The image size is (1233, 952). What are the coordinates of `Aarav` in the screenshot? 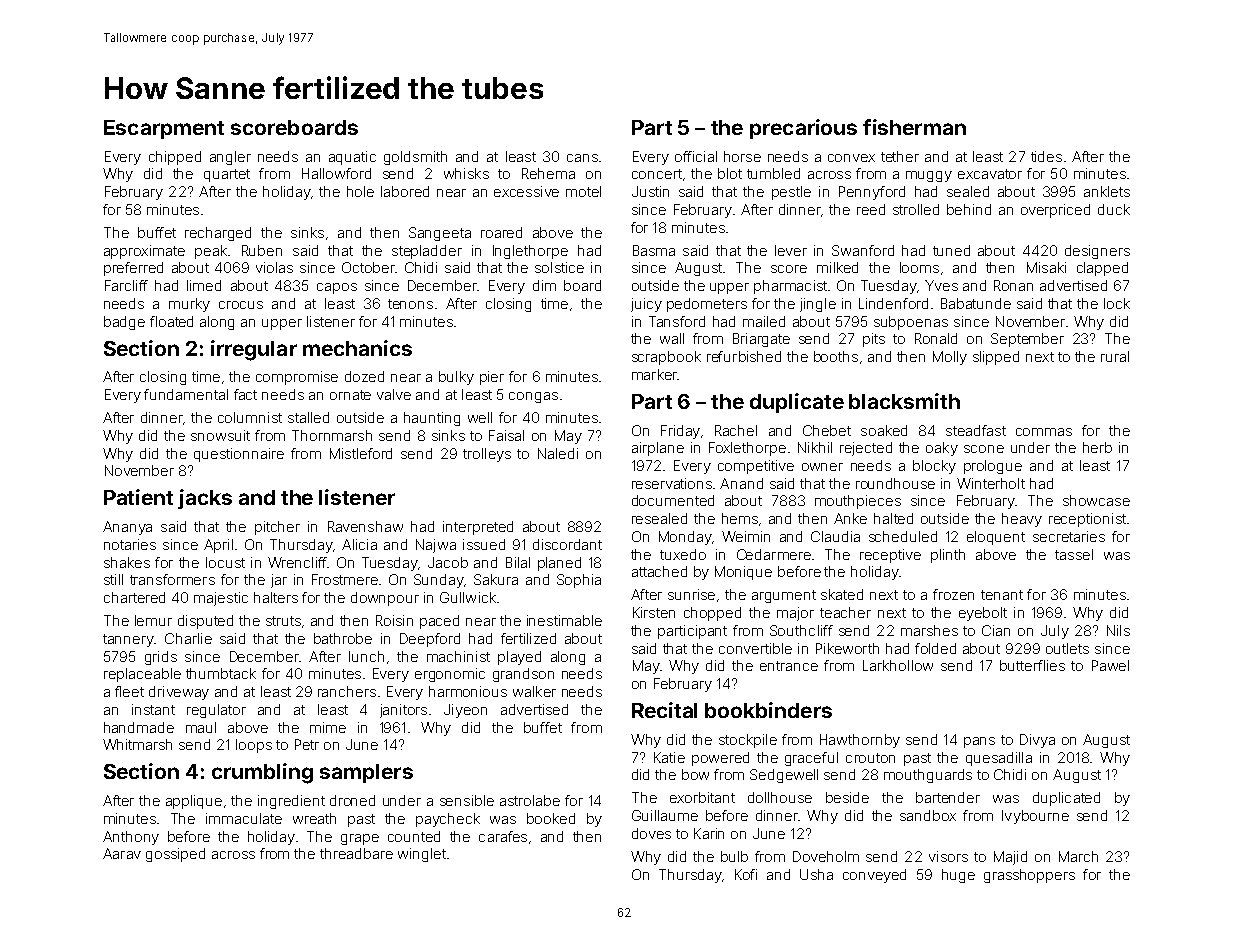 It's located at (122, 853).
